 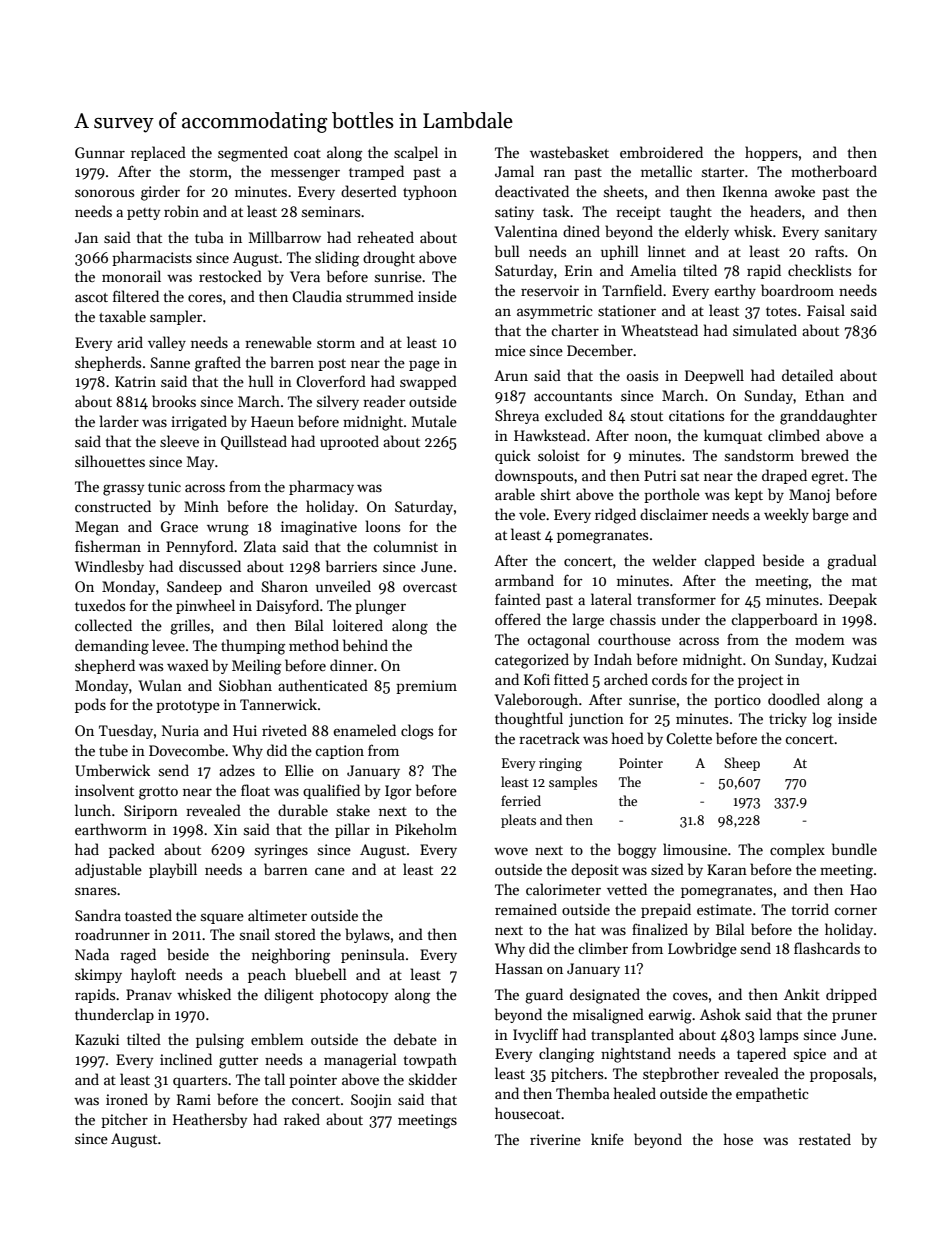 What do you see at coordinates (434, 421) in the screenshot?
I see `Mutale` at bounding box center [434, 421].
